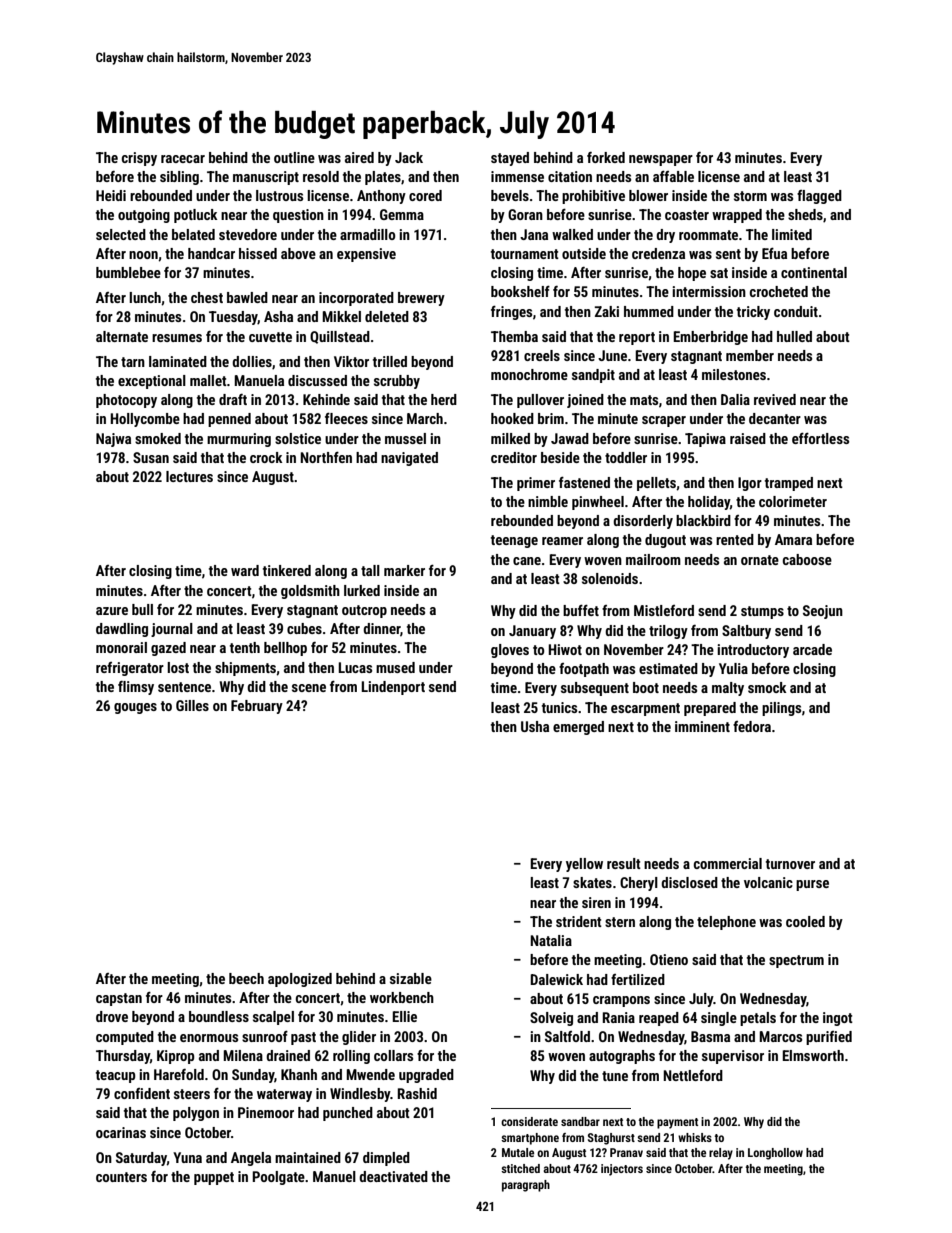 The height and width of the image is (1233, 952). What do you see at coordinates (294, 157) in the image?
I see `outline` at bounding box center [294, 157].
